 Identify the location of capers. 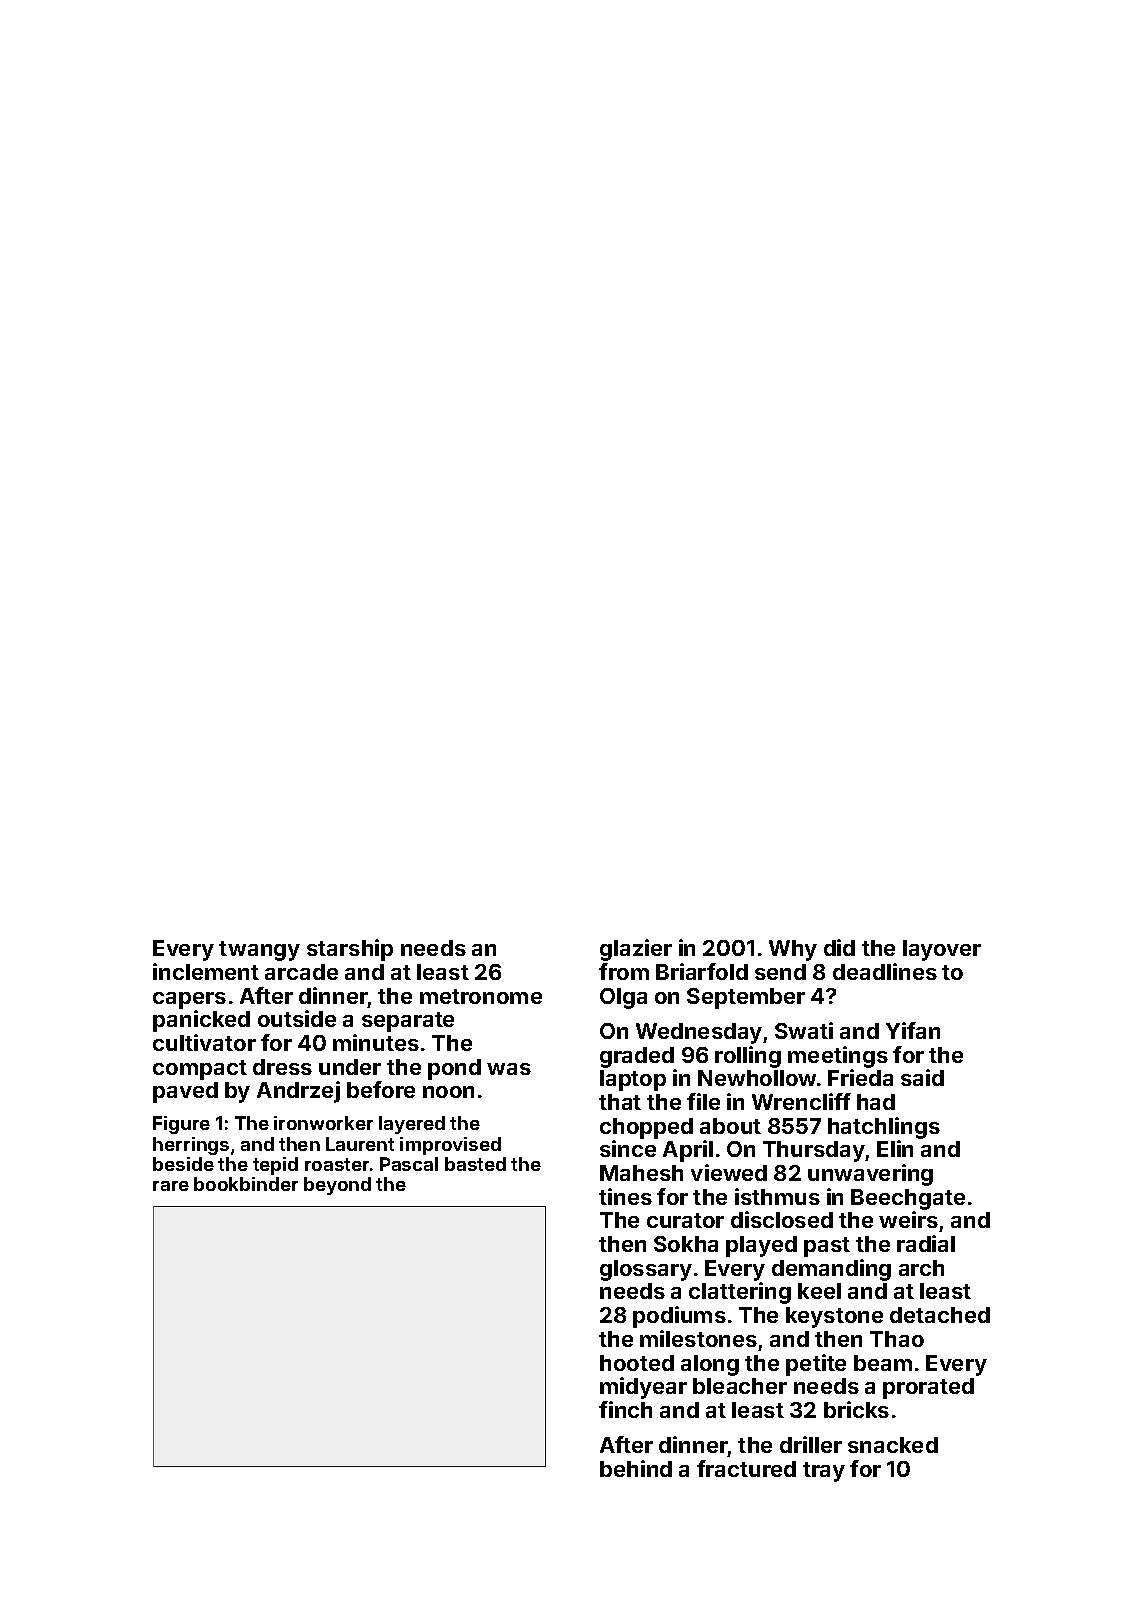
(189, 1000).
